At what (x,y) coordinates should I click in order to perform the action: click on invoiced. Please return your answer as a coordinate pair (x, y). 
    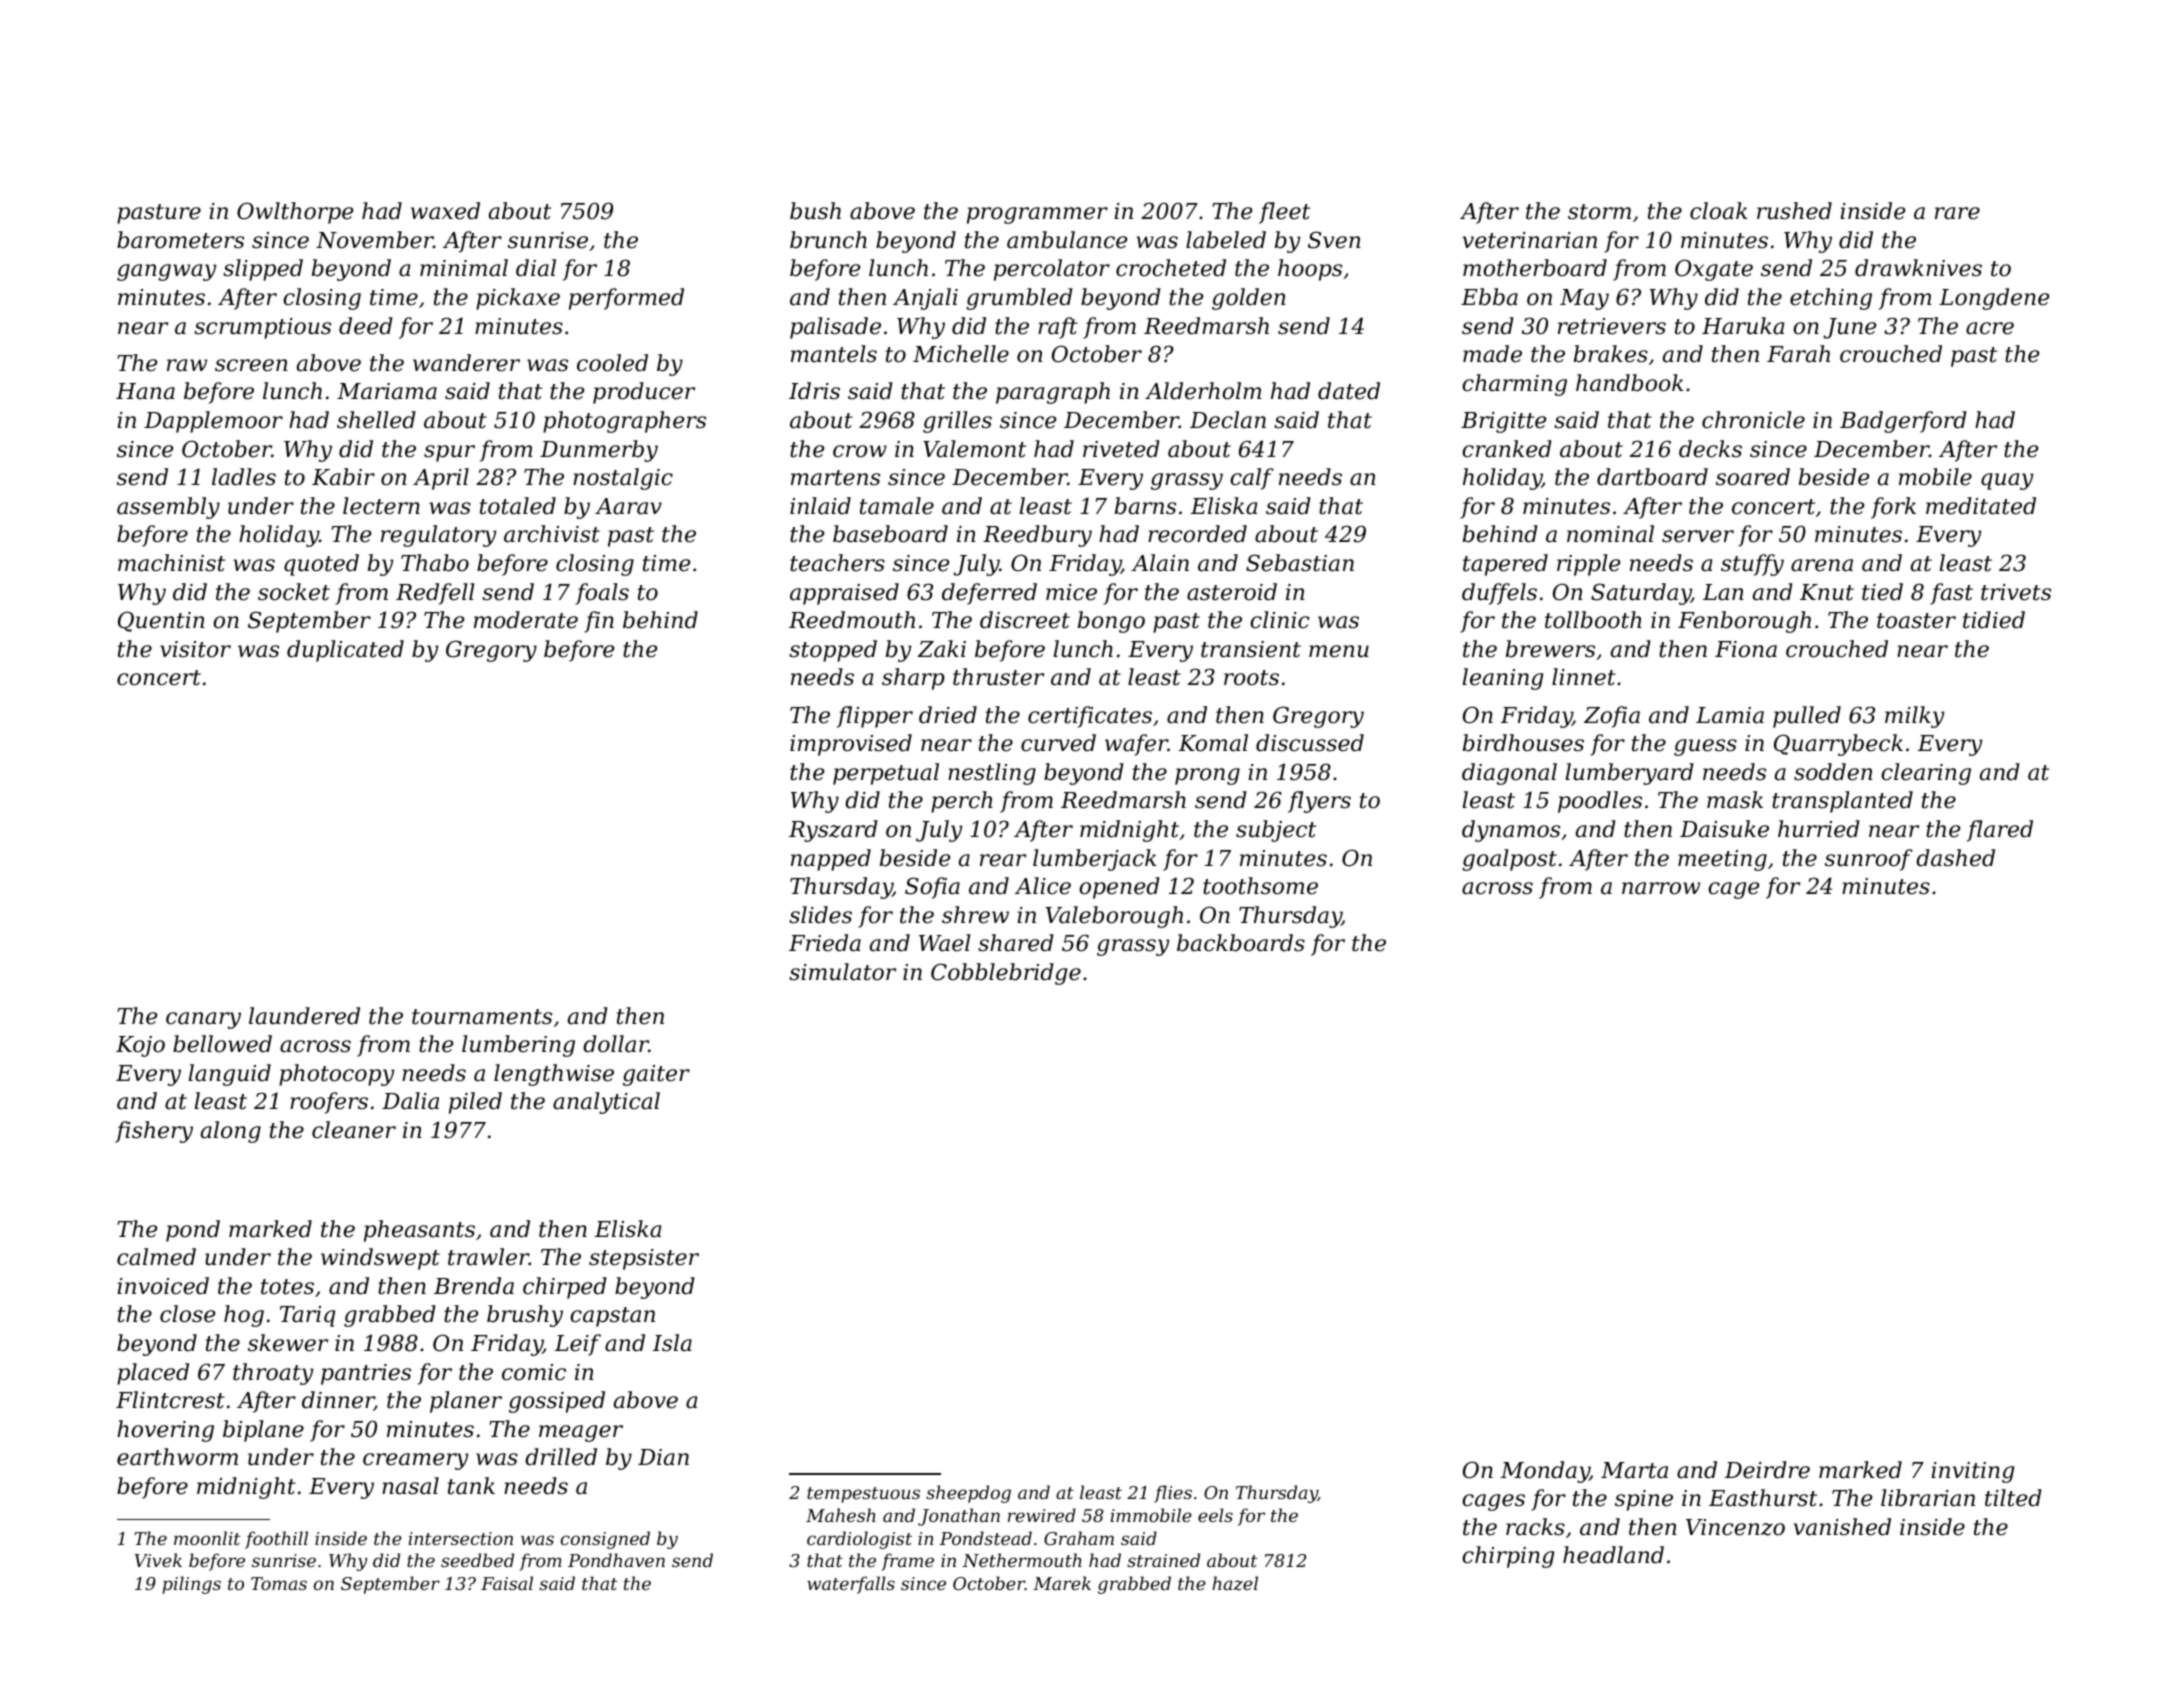
    Looking at the image, I should click on (163, 1286).
